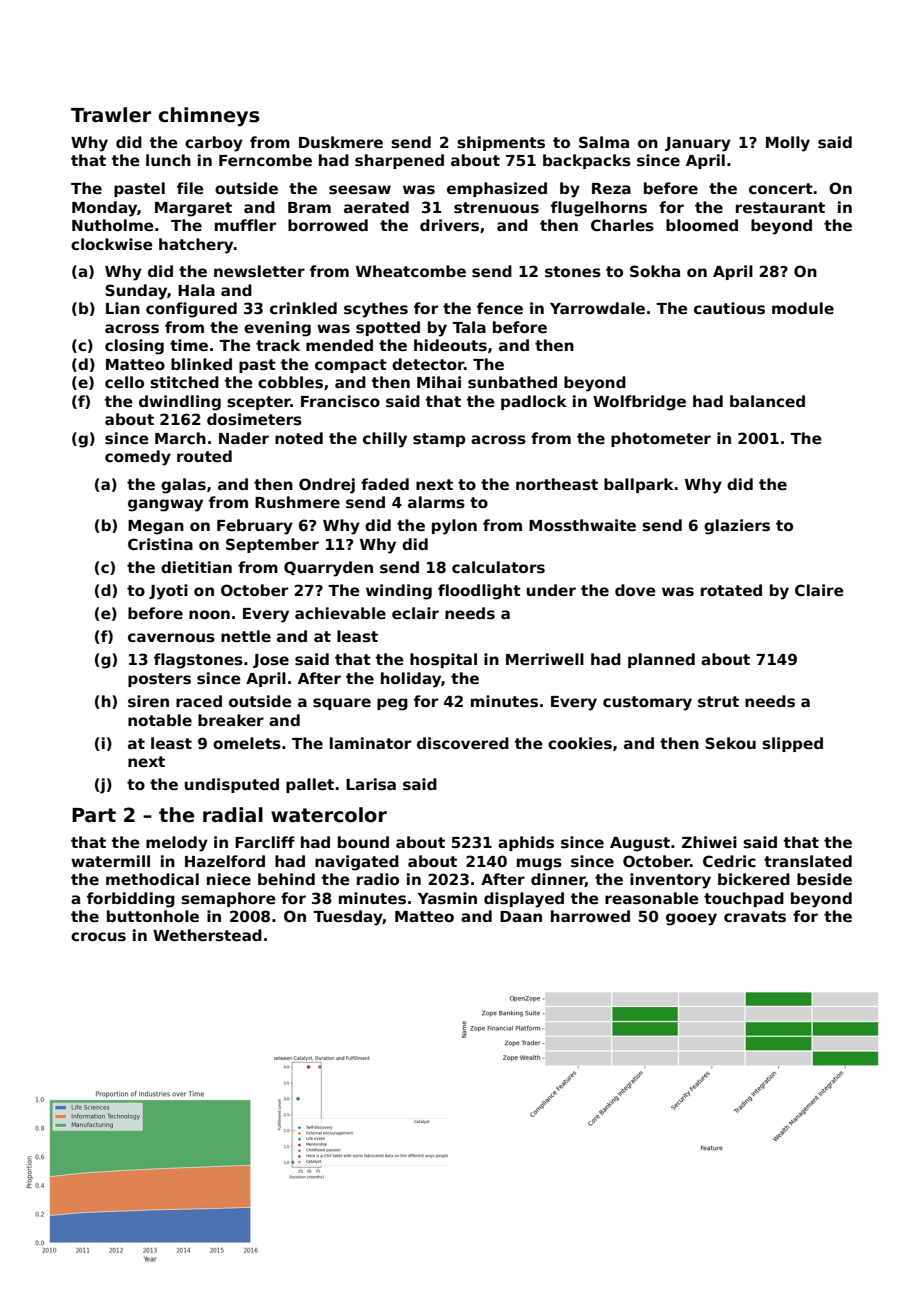 This document has height=1308, width=924. I want to click on sharpened, so click(399, 161).
